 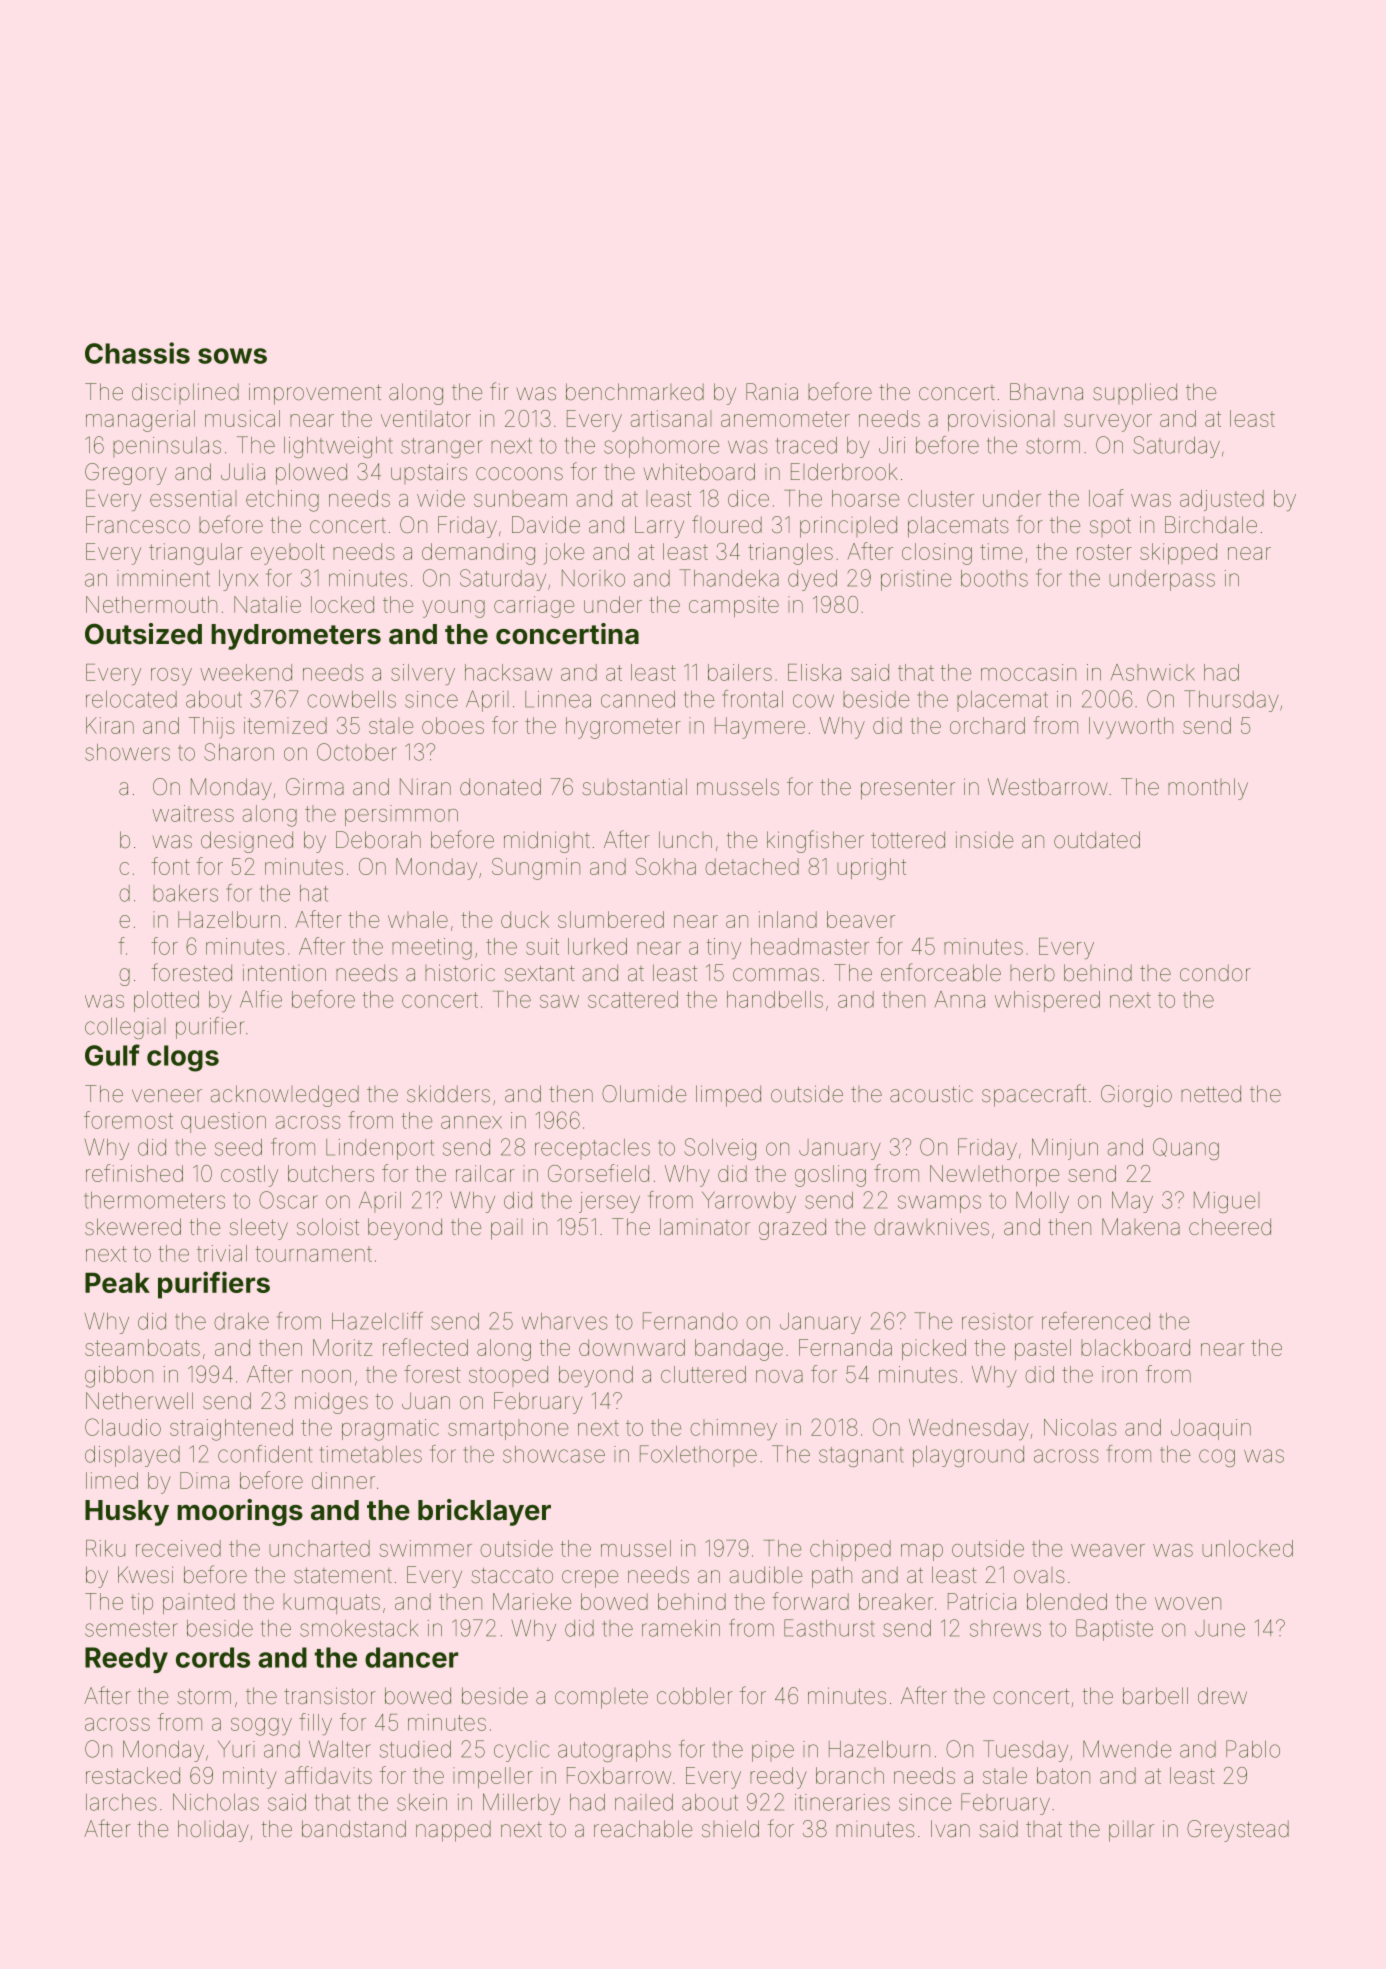 I want to click on Rania, so click(x=772, y=391).
